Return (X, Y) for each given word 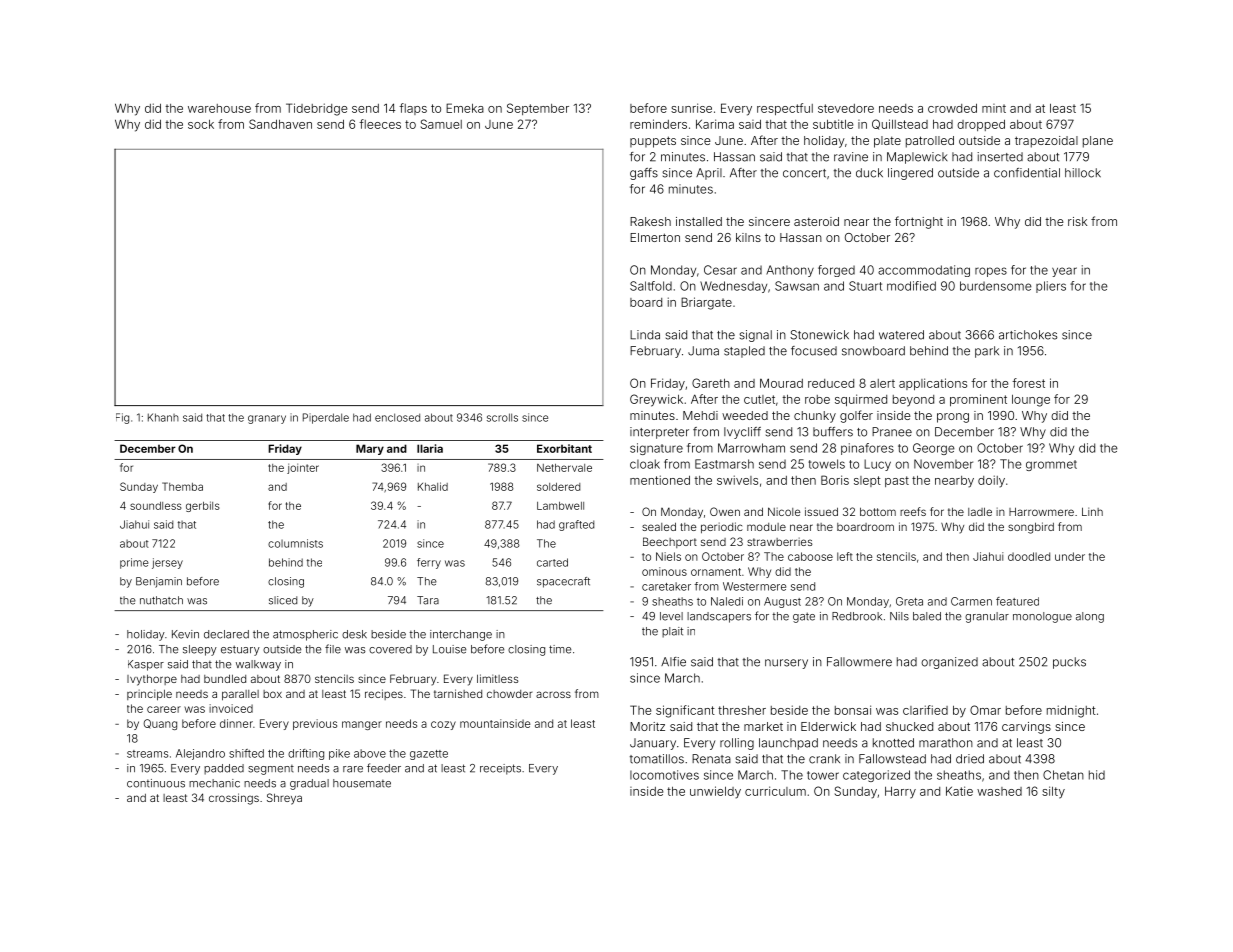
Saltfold (651, 286)
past (897, 481)
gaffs (644, 174)
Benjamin (159, 582)
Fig (122, 418)
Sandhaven (280, 124)
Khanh (163, 417)
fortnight (919, 222)
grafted (576, 525)
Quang (160, 724)
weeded (745, 415)
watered (901, 335)
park (987, 352)
